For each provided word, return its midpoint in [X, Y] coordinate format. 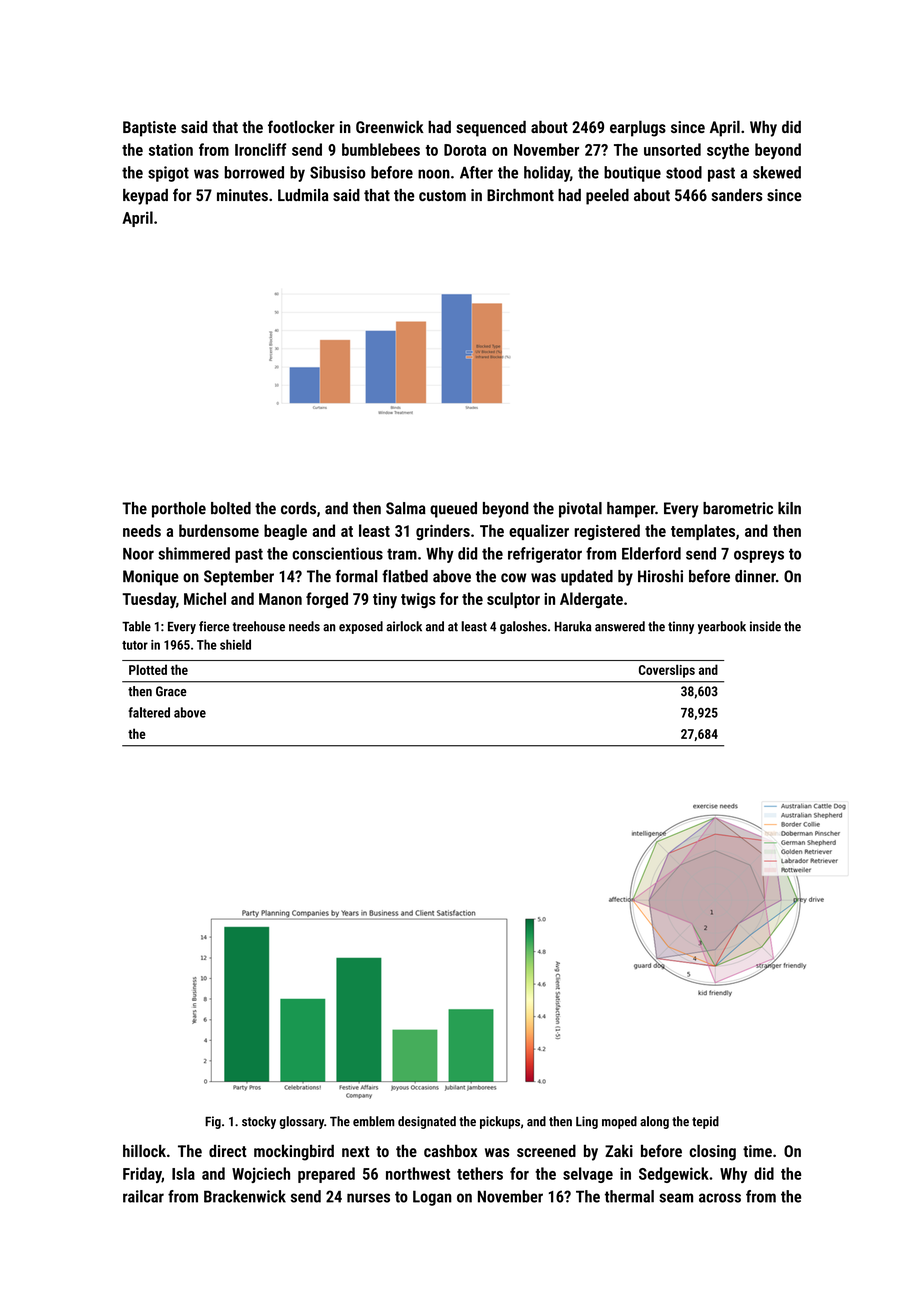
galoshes [523, 627]
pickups [500, 1122]
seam [676, 1198]
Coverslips [667, 671]
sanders [737, 195]
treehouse [259, 626]
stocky [259, 1122]
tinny [681, 627]
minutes [242, 195]
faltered [149, 712]
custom [442, 195]
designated [427, 1122]
